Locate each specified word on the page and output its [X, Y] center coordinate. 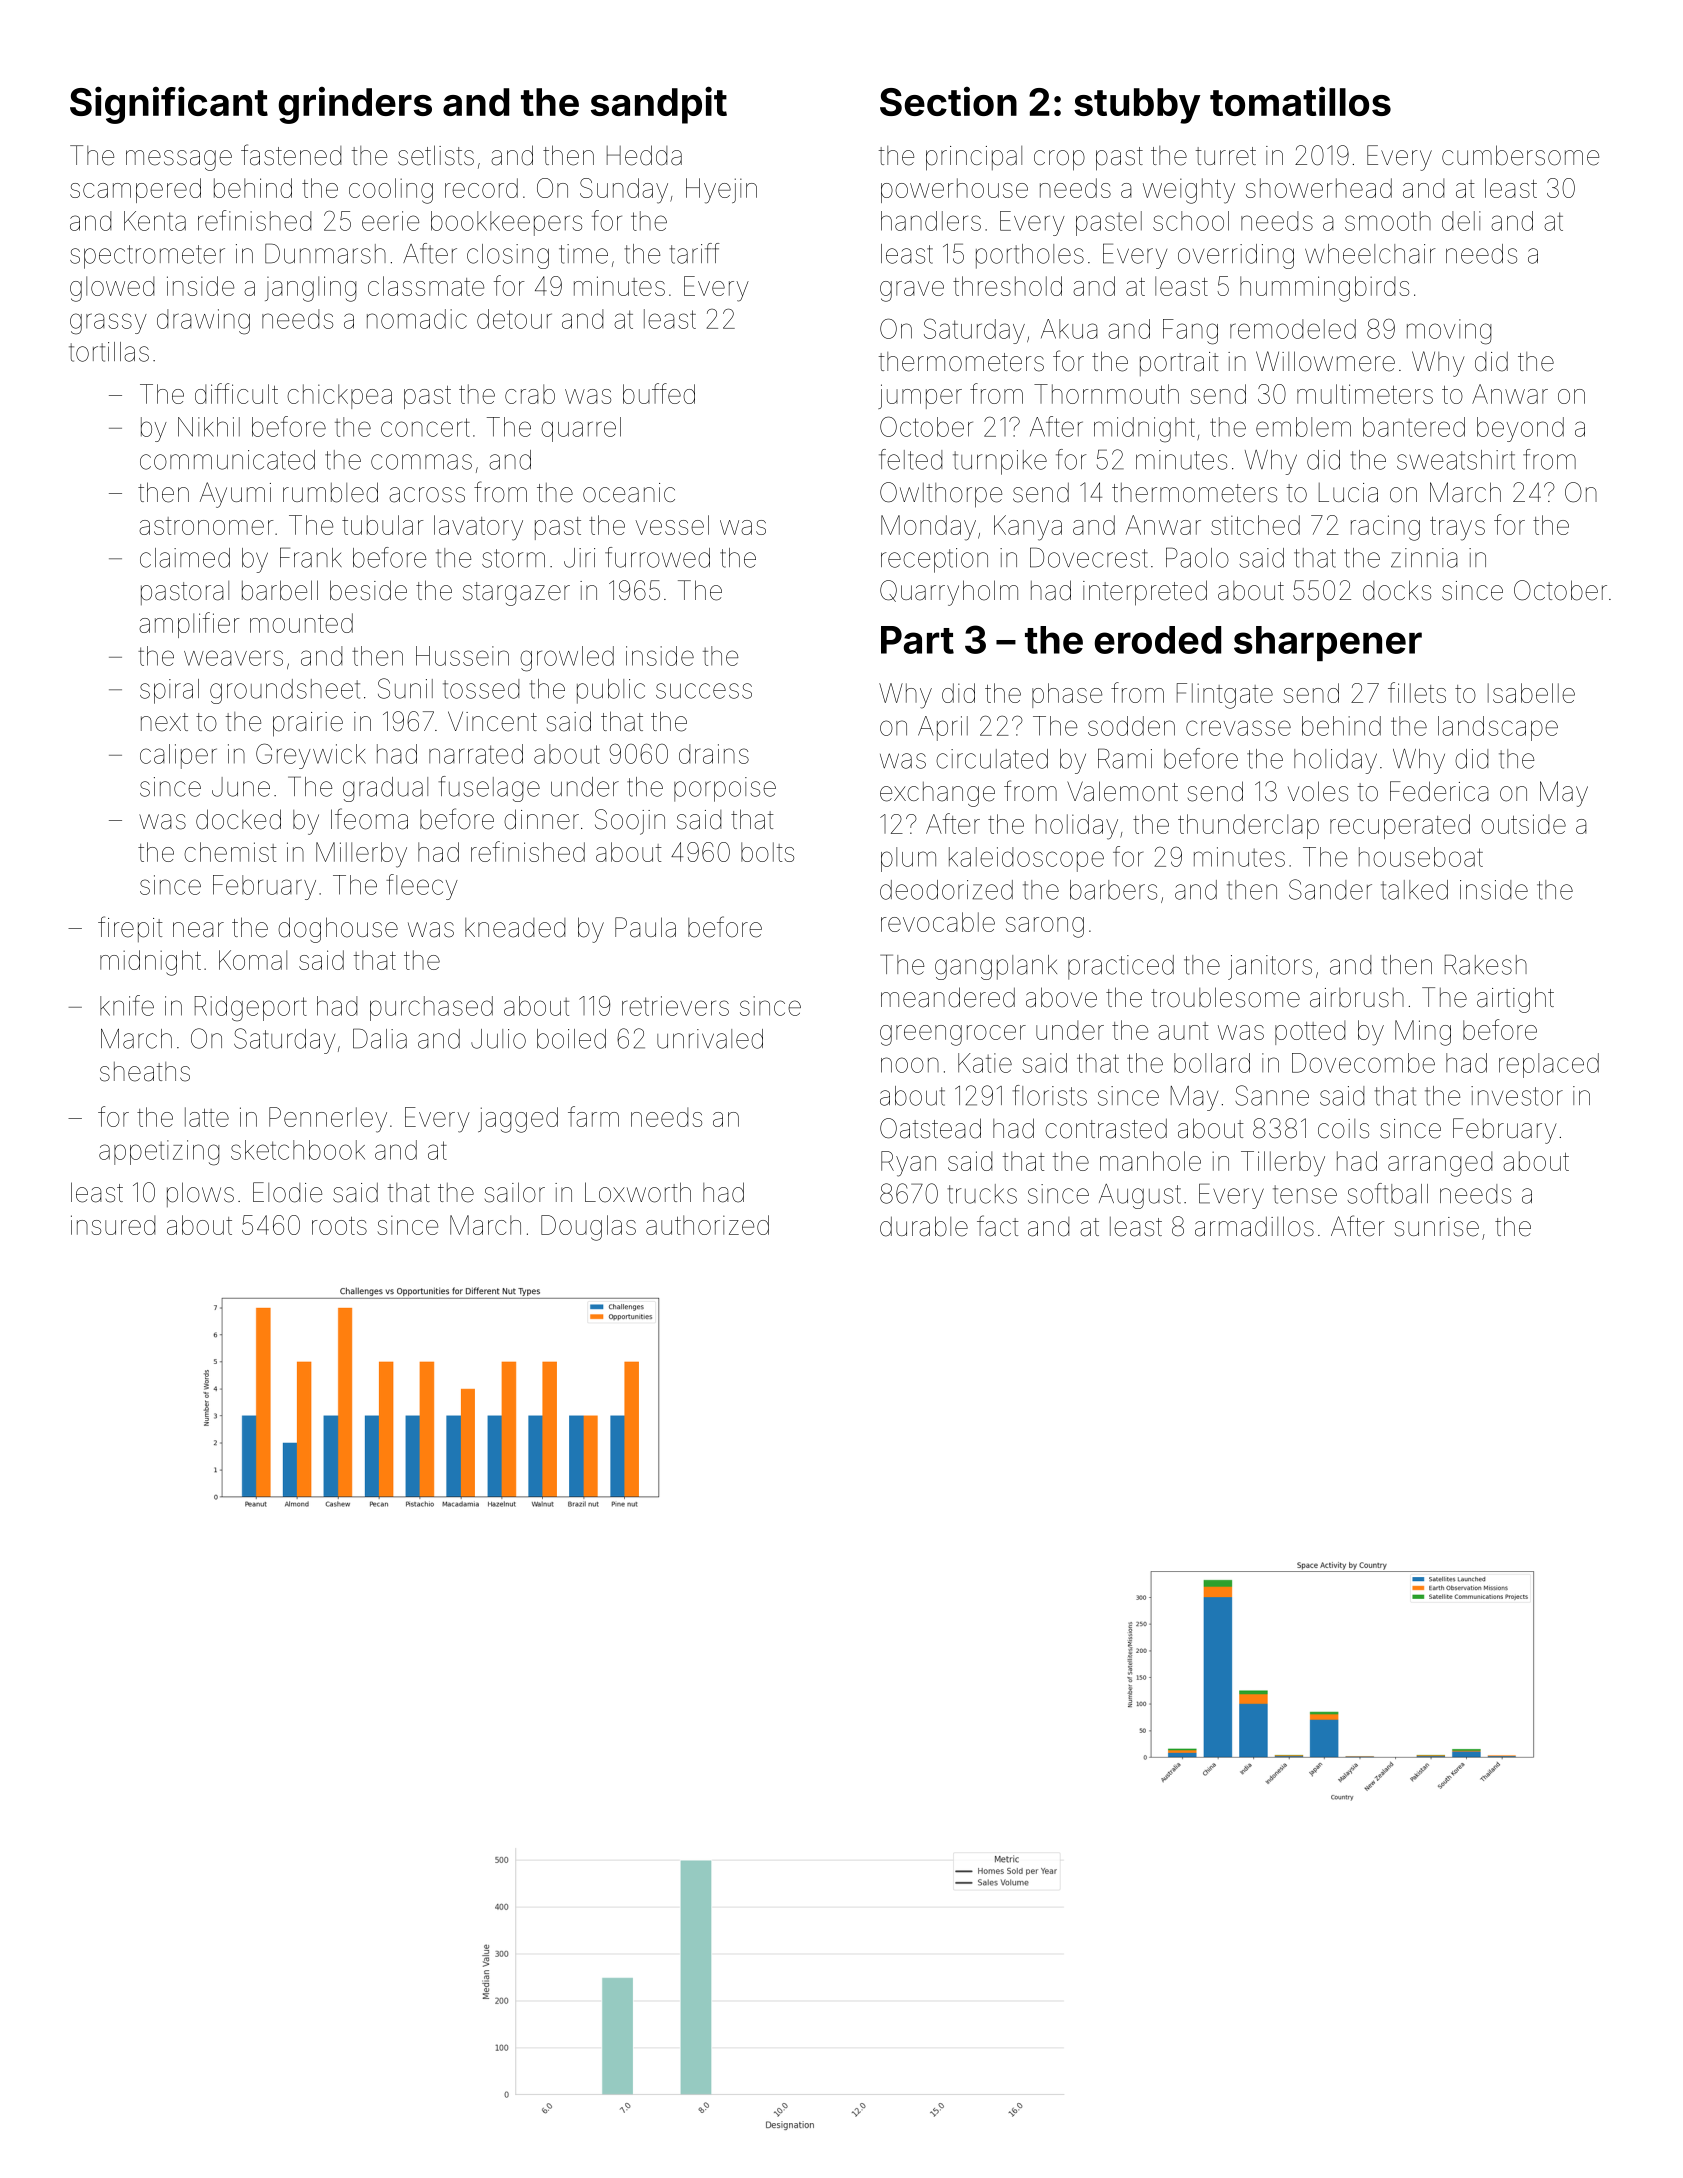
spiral [169, 691]
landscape [1498, 728]
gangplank [996, 967]
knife [127, 1005]
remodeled [1293, 329]
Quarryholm [949, 593]
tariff [695, 253]
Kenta [155, 221]
